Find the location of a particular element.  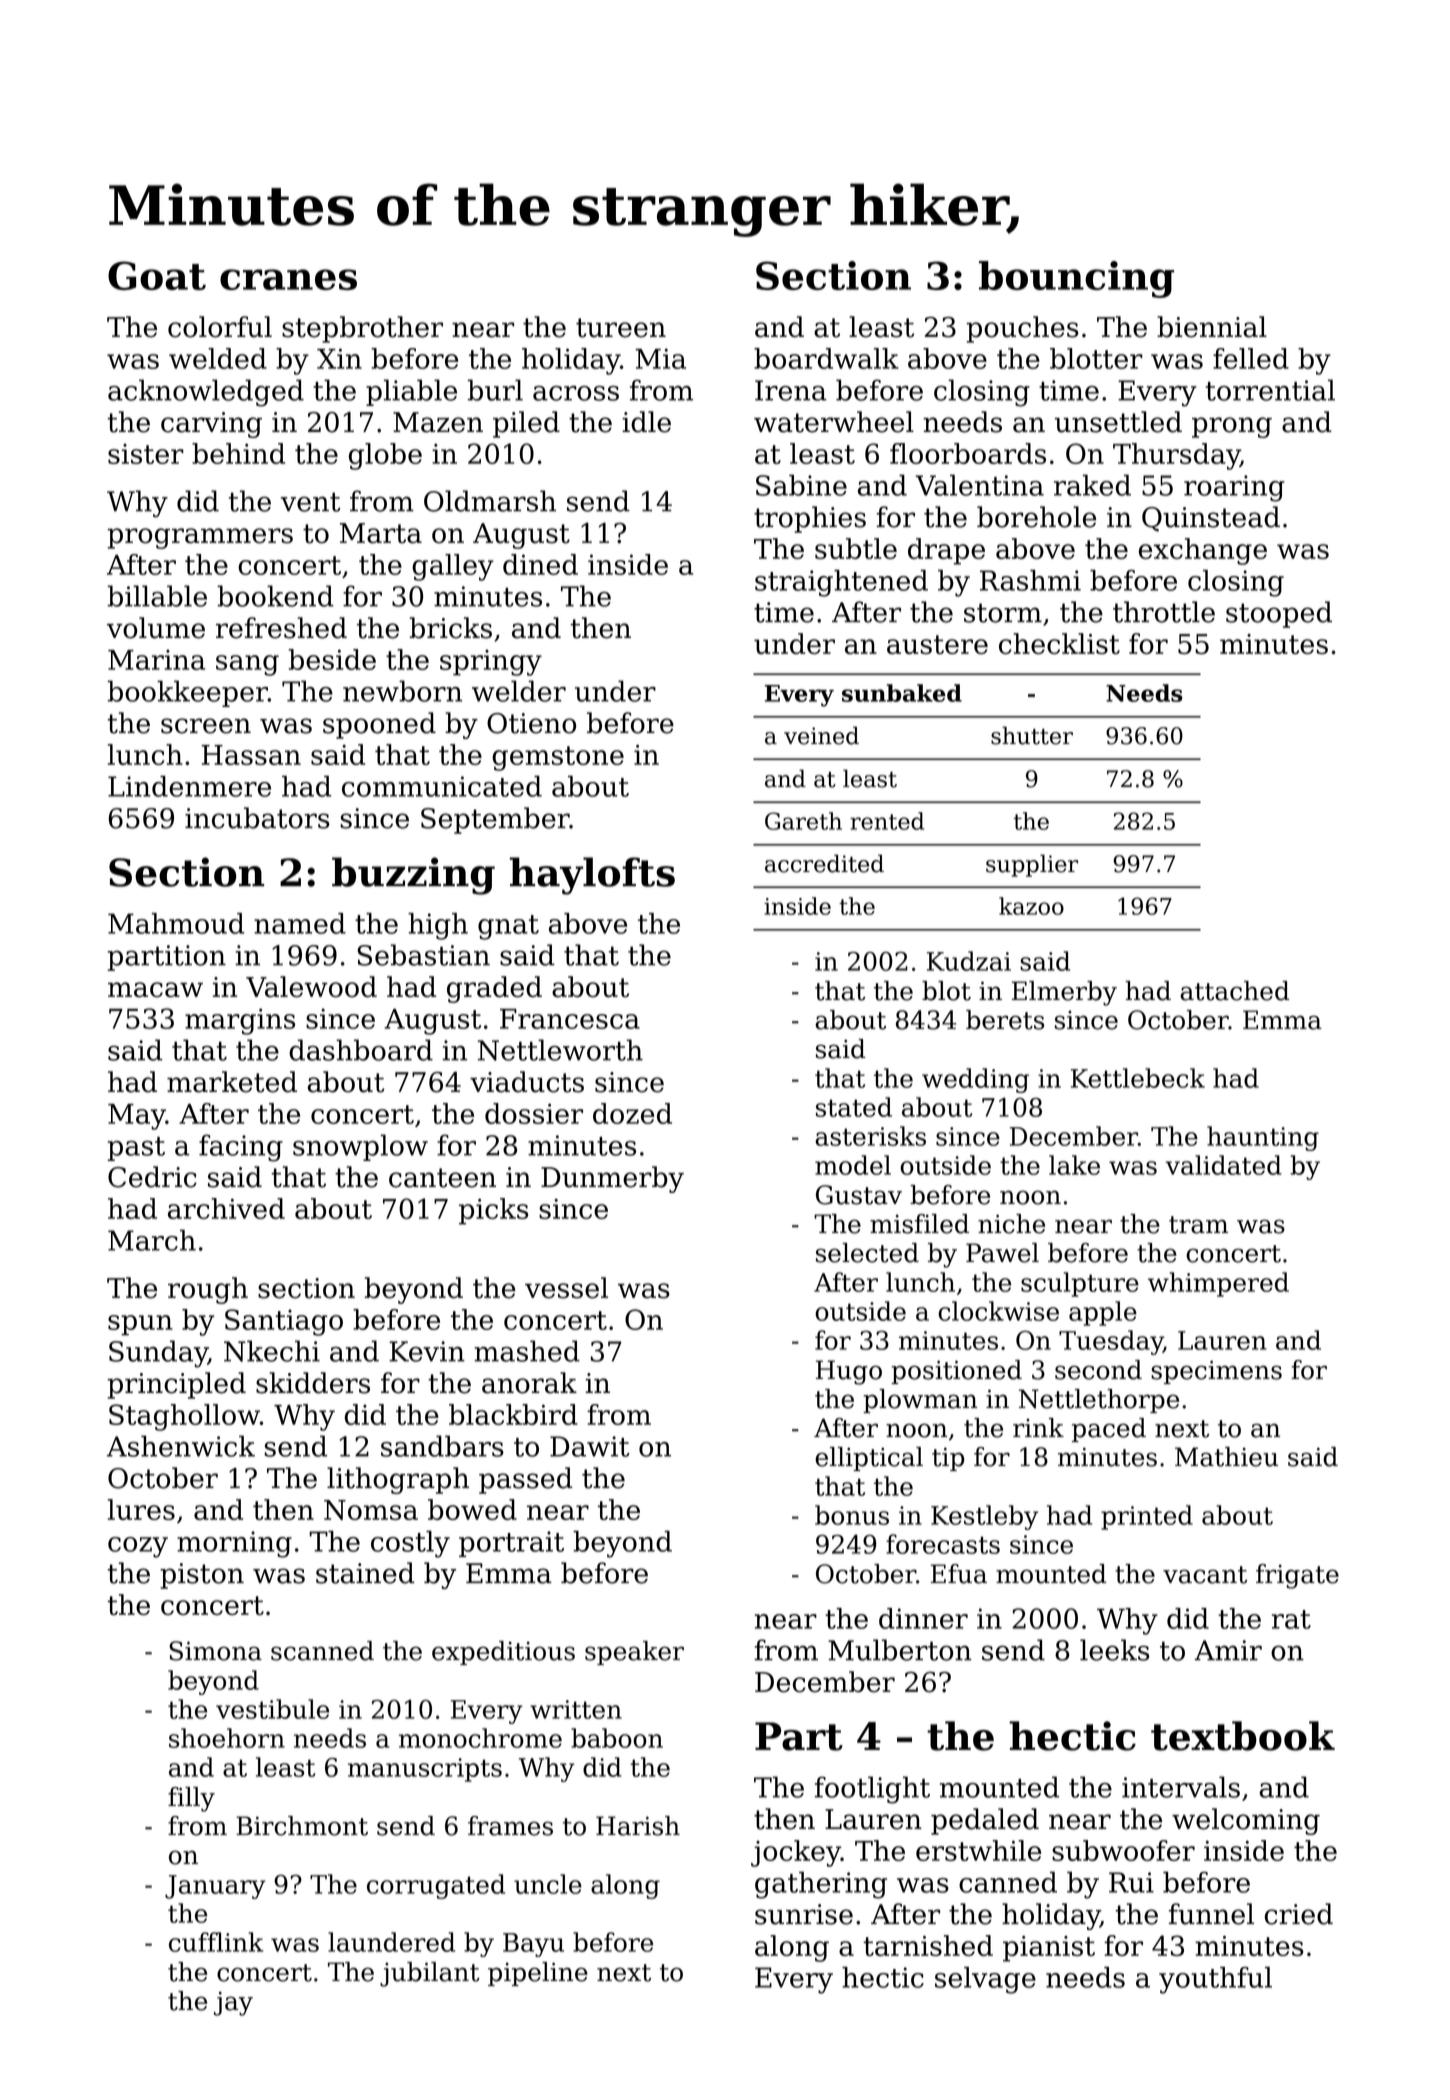

lures is located at coordinates (141, 1509).
